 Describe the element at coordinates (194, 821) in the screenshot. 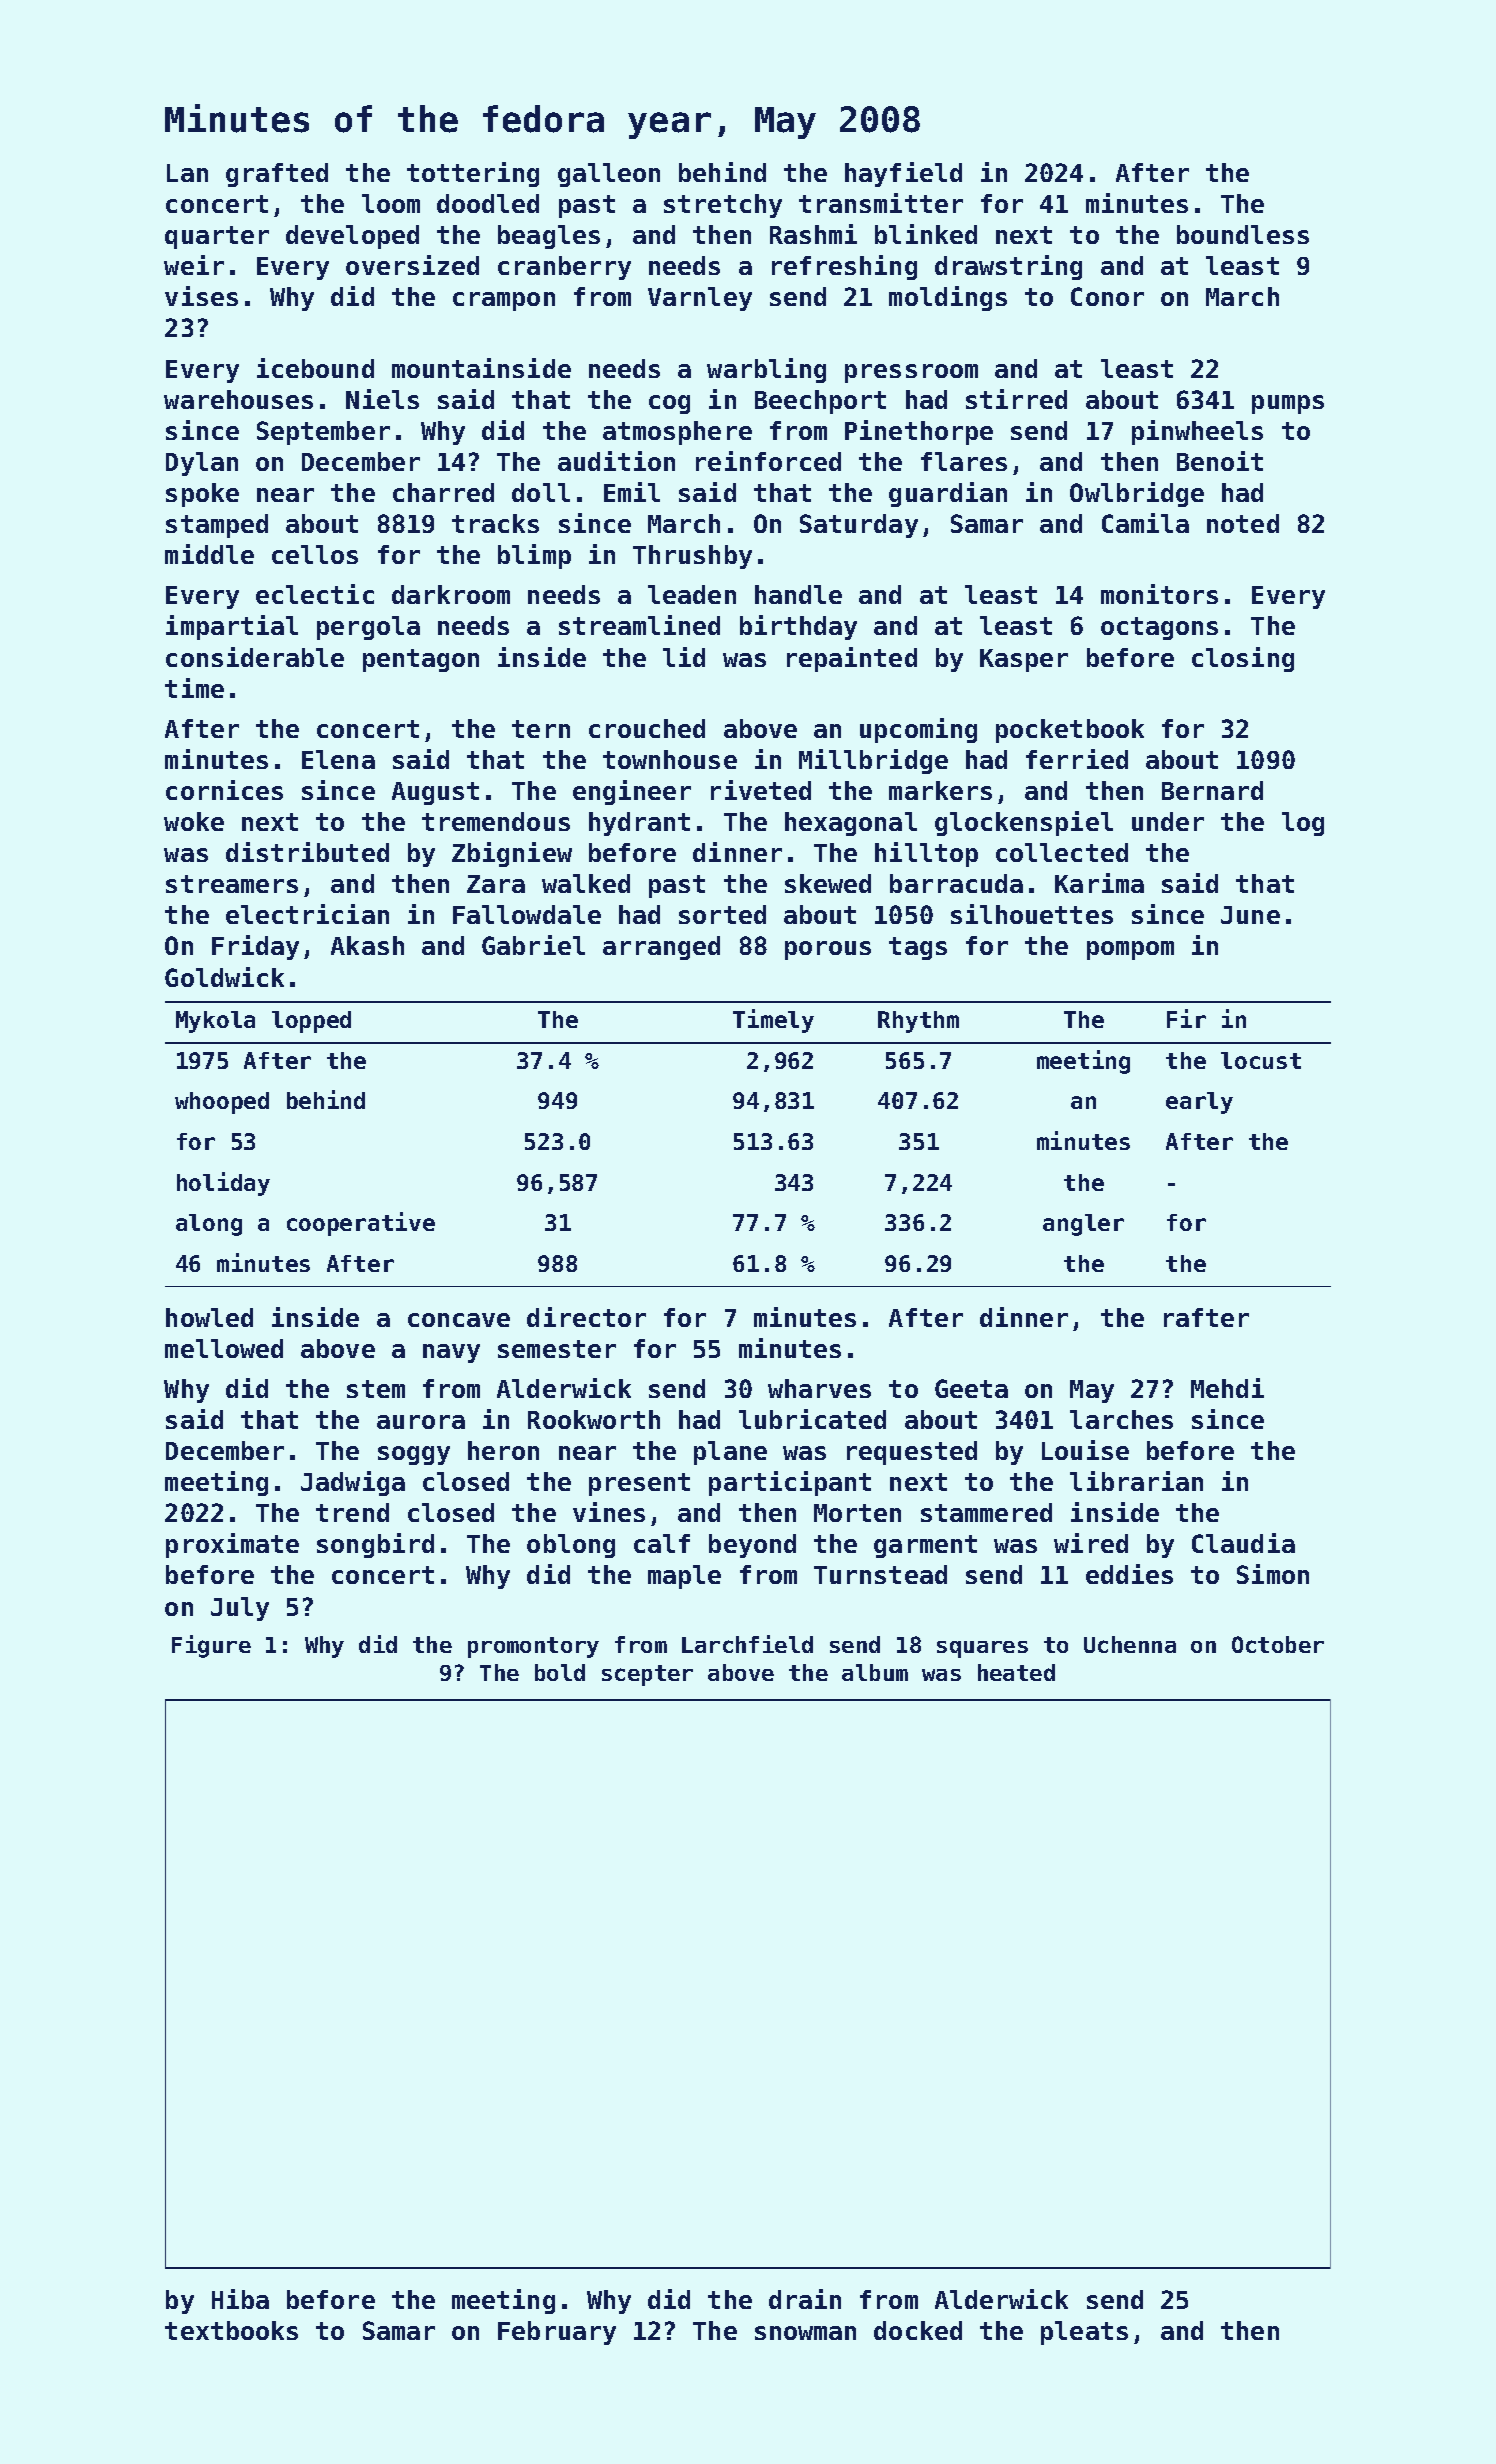

I see `woke` at that location.
